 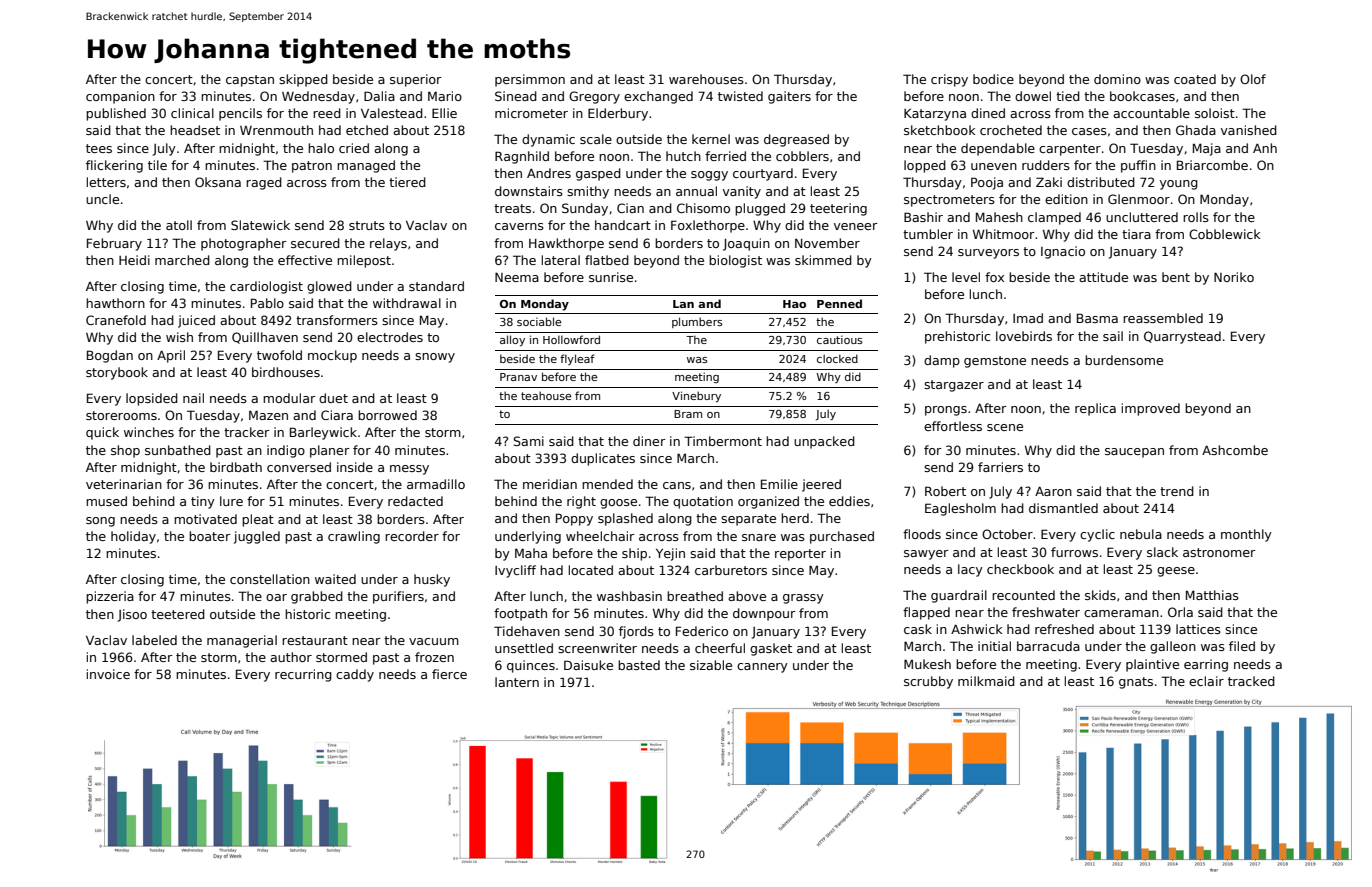 I want to click on unpacked, so click(x=824, y=442).
